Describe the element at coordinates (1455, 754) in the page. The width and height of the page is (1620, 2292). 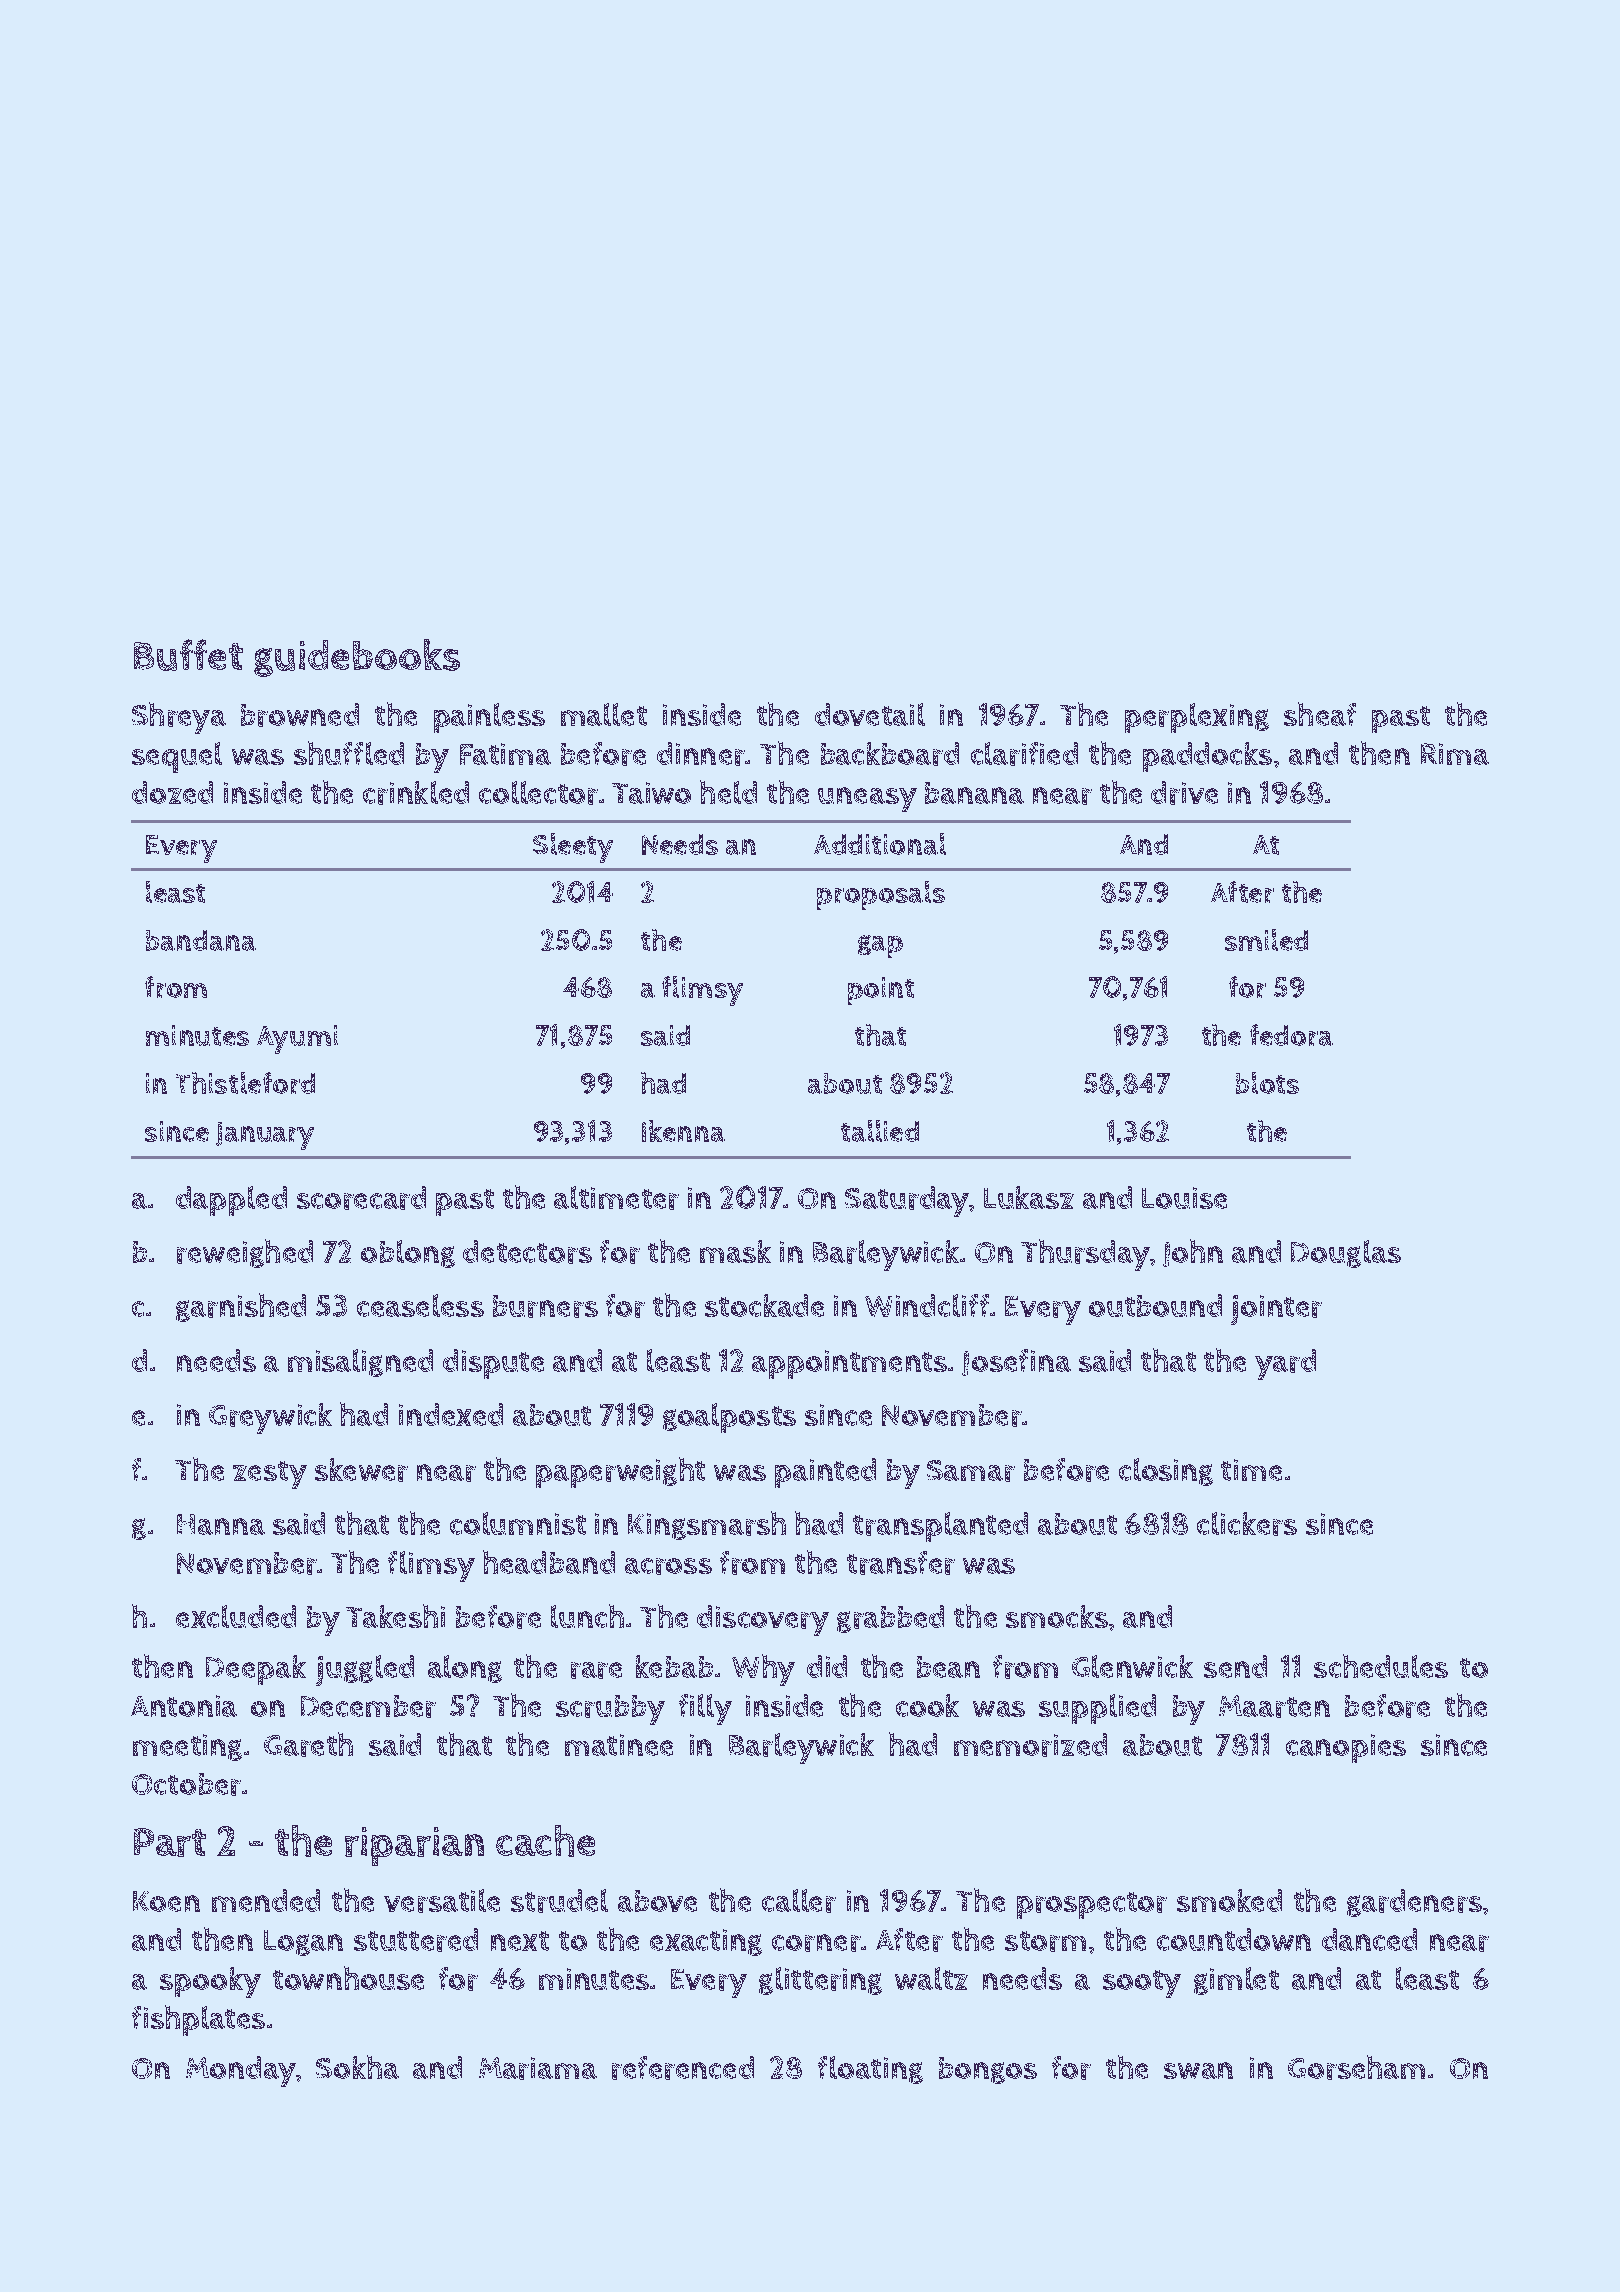
I see `Rima` at that location.
